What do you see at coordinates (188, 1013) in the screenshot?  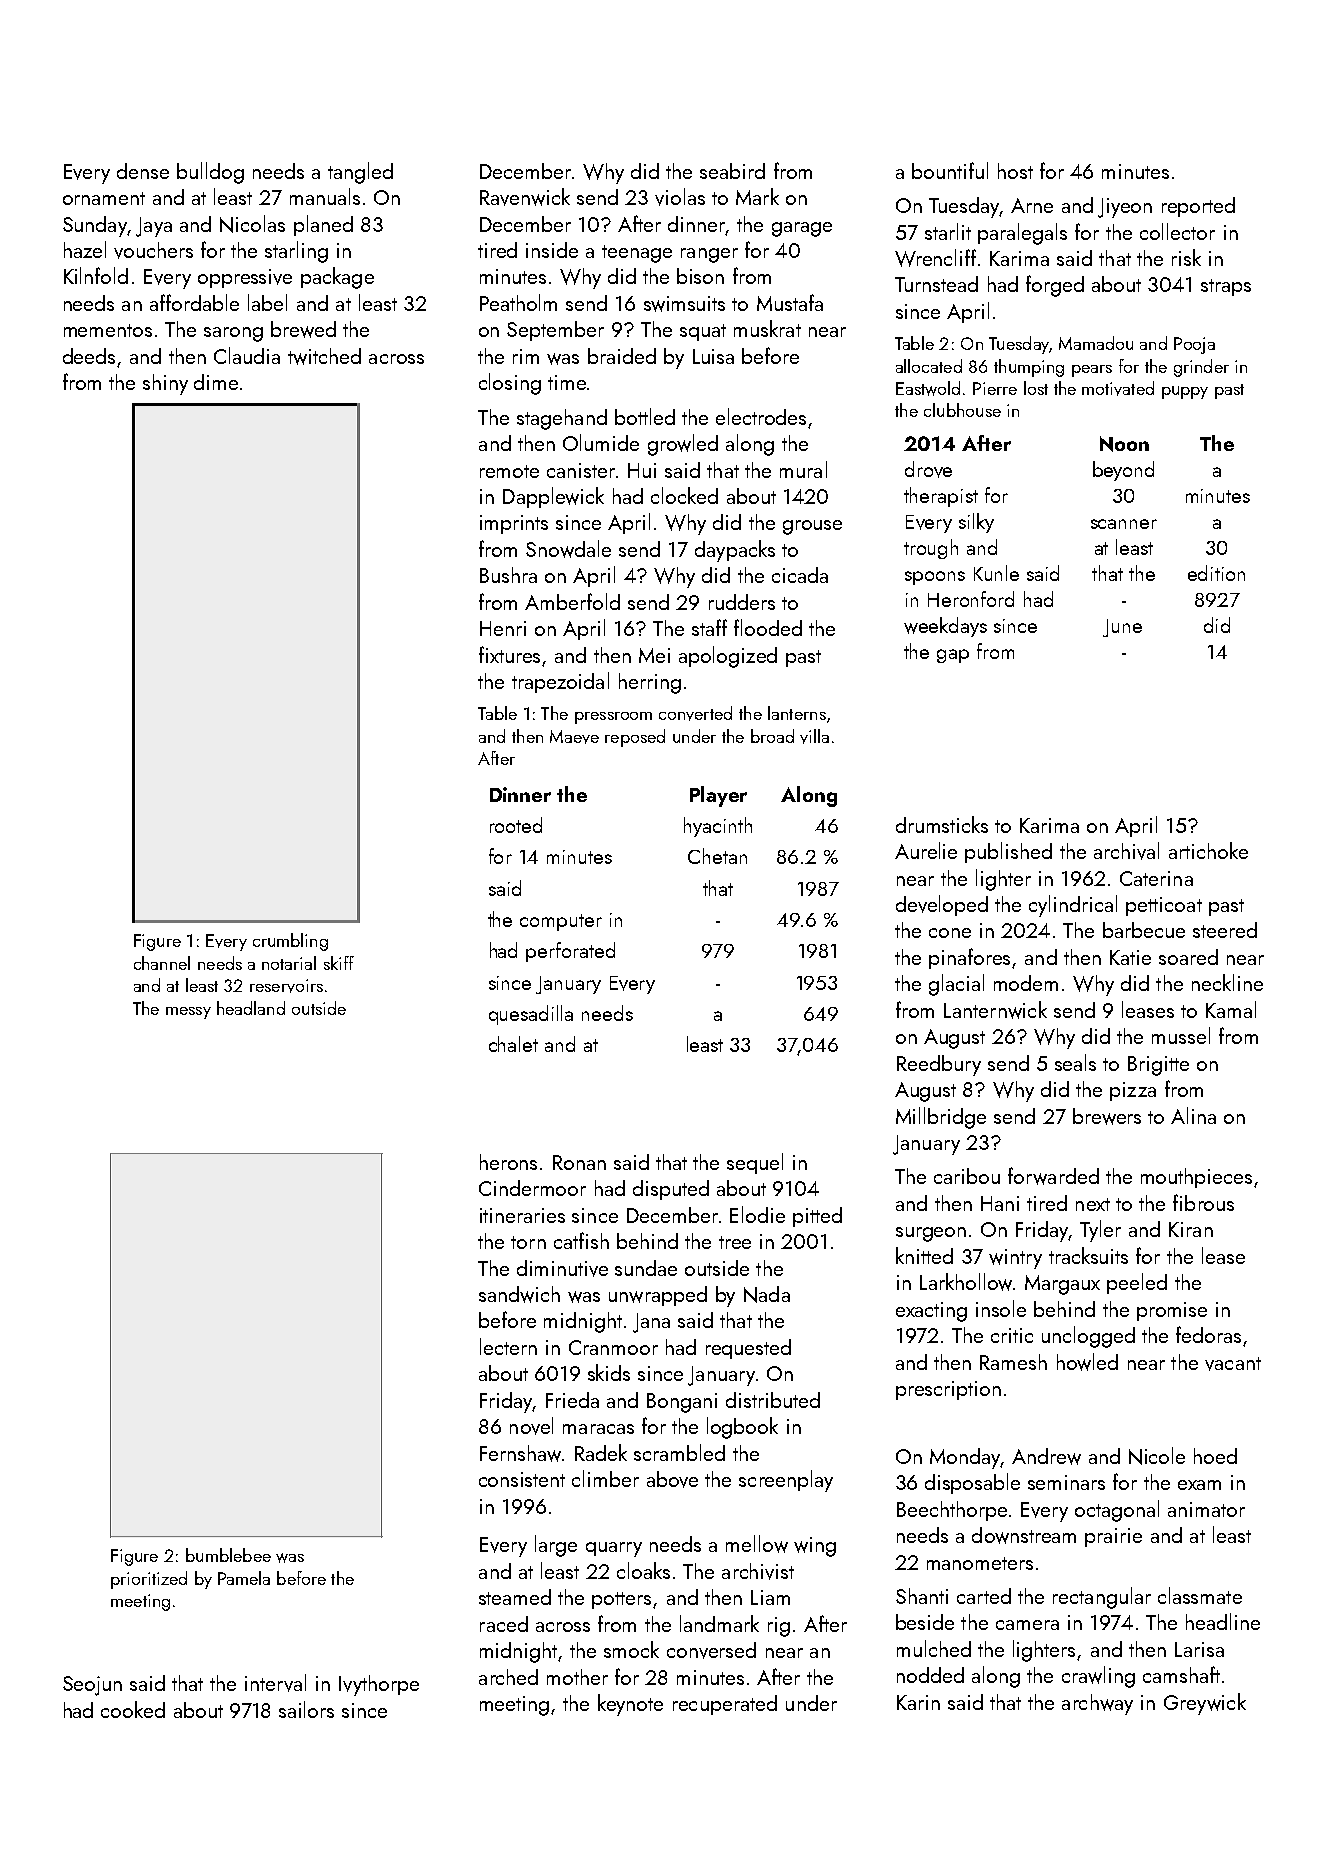 I see `messy` at bounding box center [188, 1013].
